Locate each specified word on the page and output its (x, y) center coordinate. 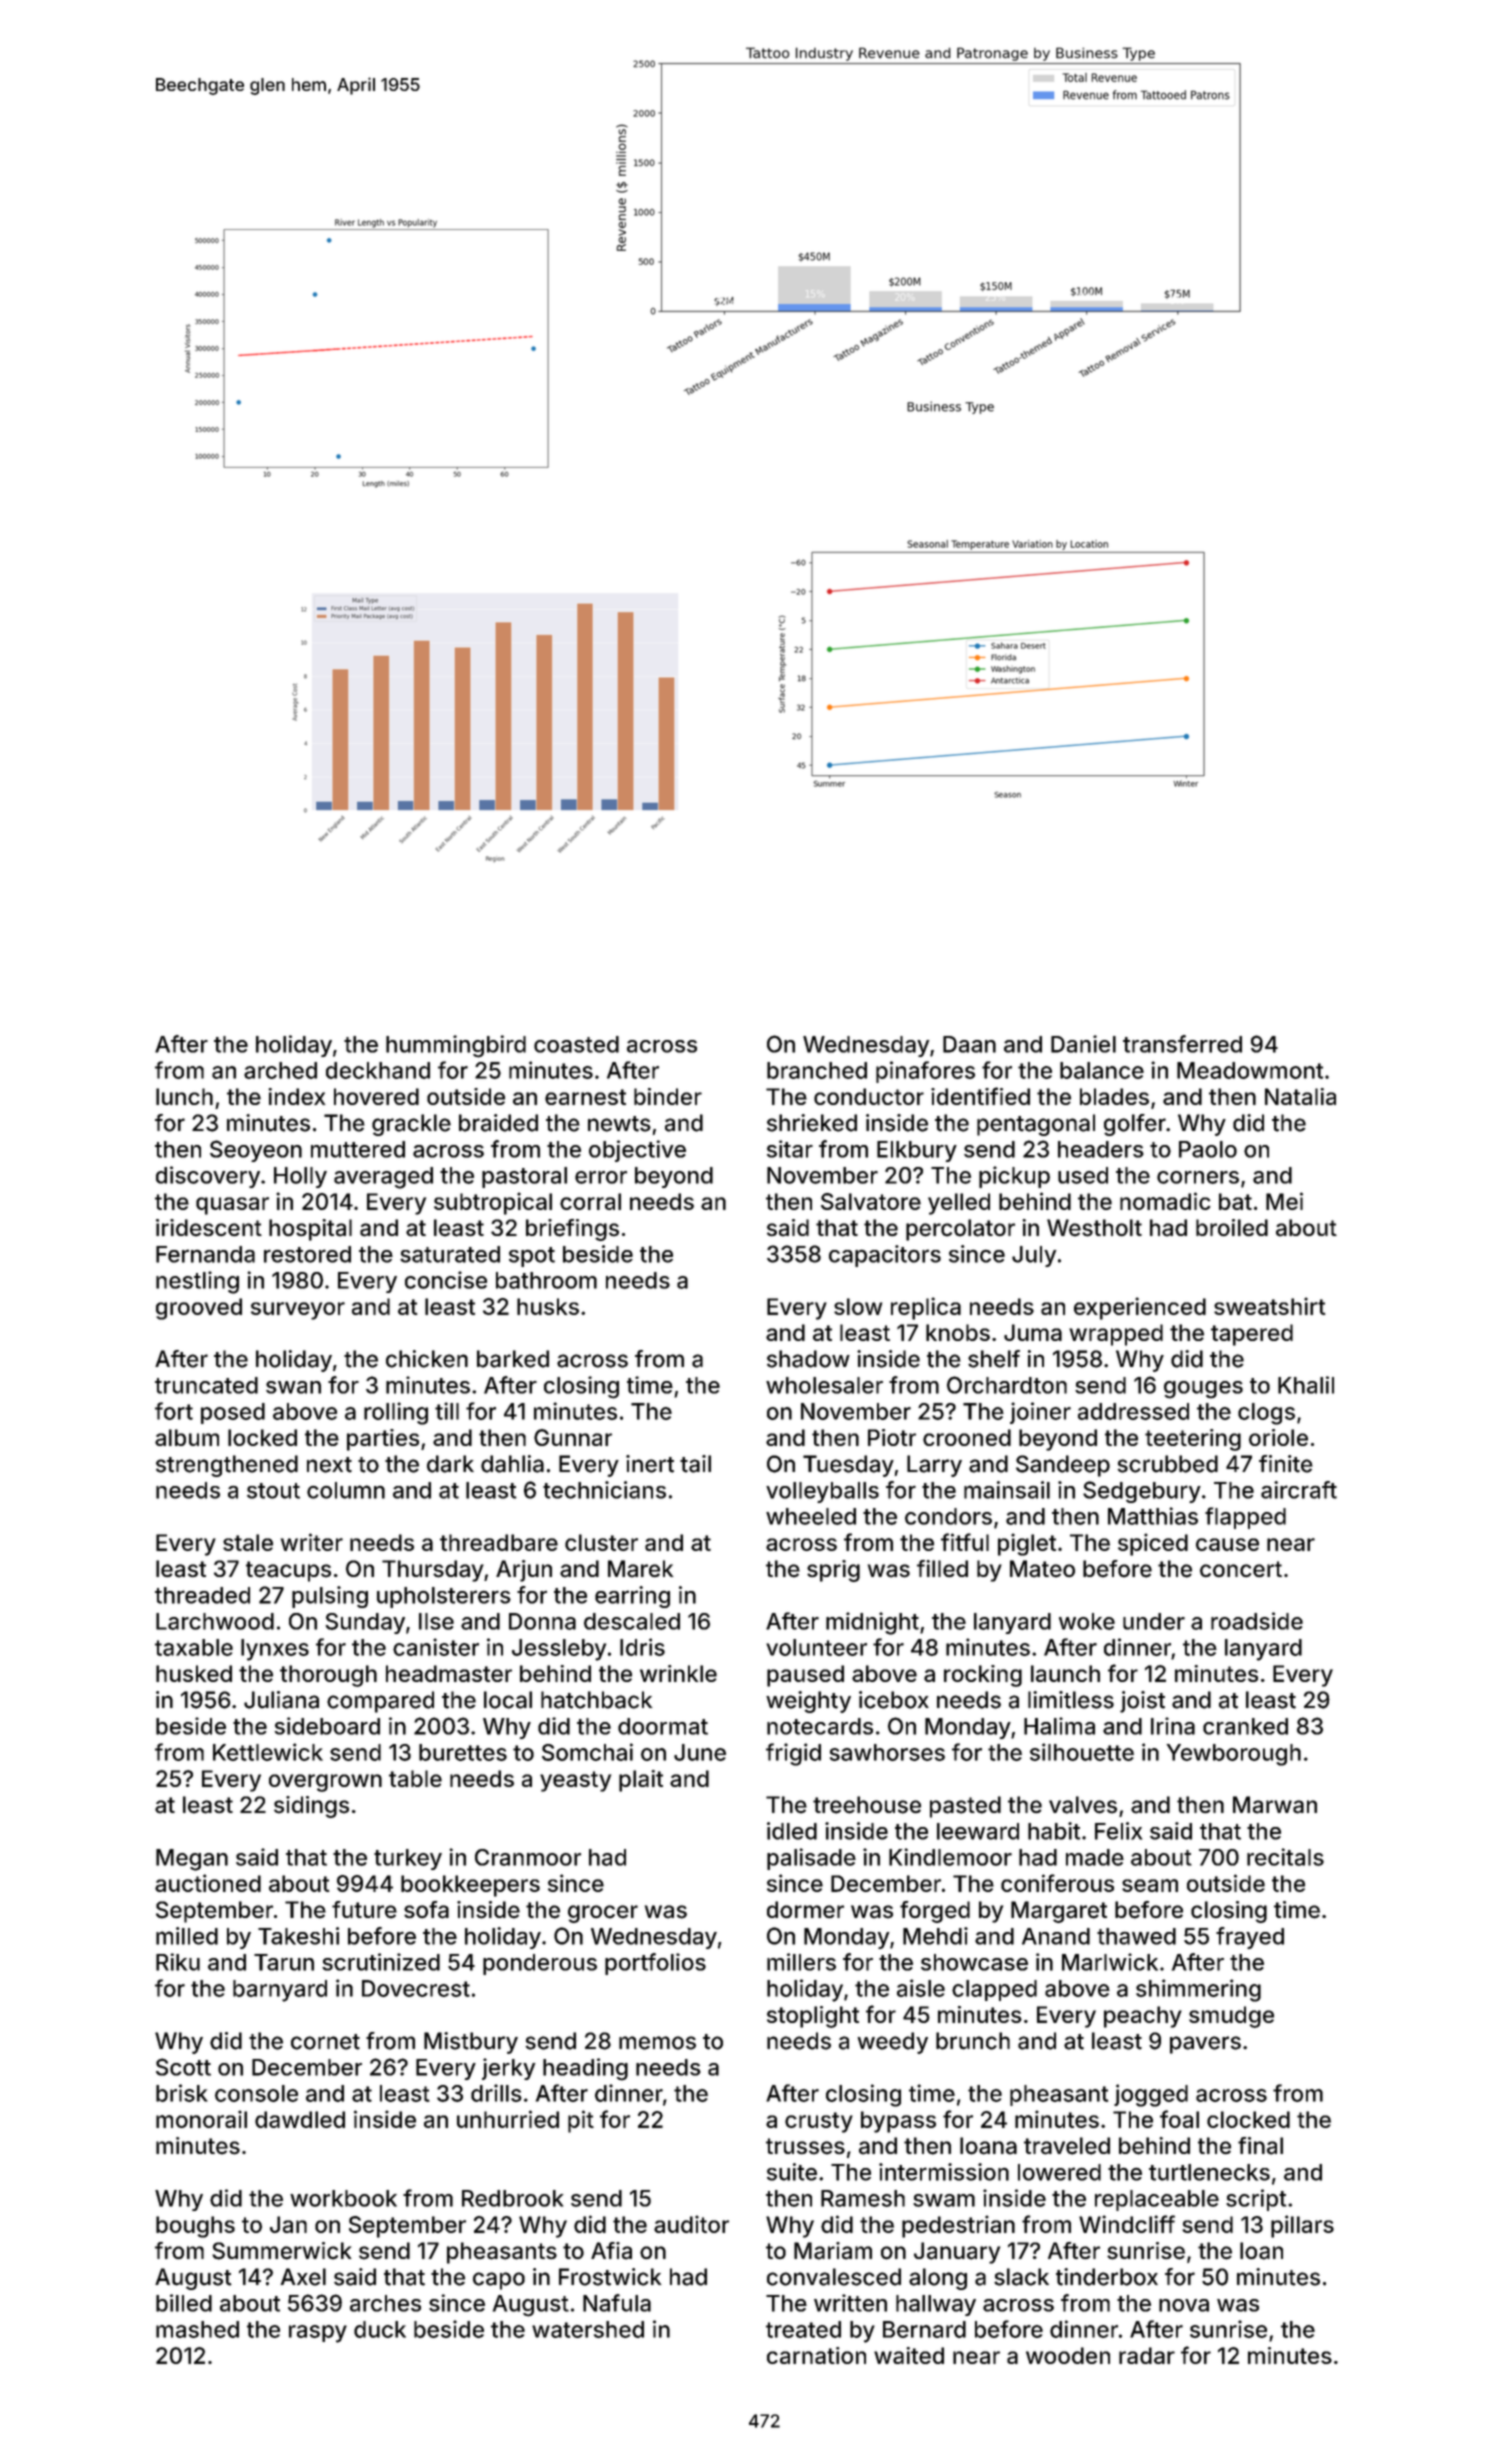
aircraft (1299, 1490)
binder (668, 1096)
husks (548, 1306)
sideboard (327, 1726)
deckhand (378, 1070)
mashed (197, 2329)
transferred (1182, 1044)
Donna (542, 1621)
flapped (1245, 1518)
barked (513, 1359)
